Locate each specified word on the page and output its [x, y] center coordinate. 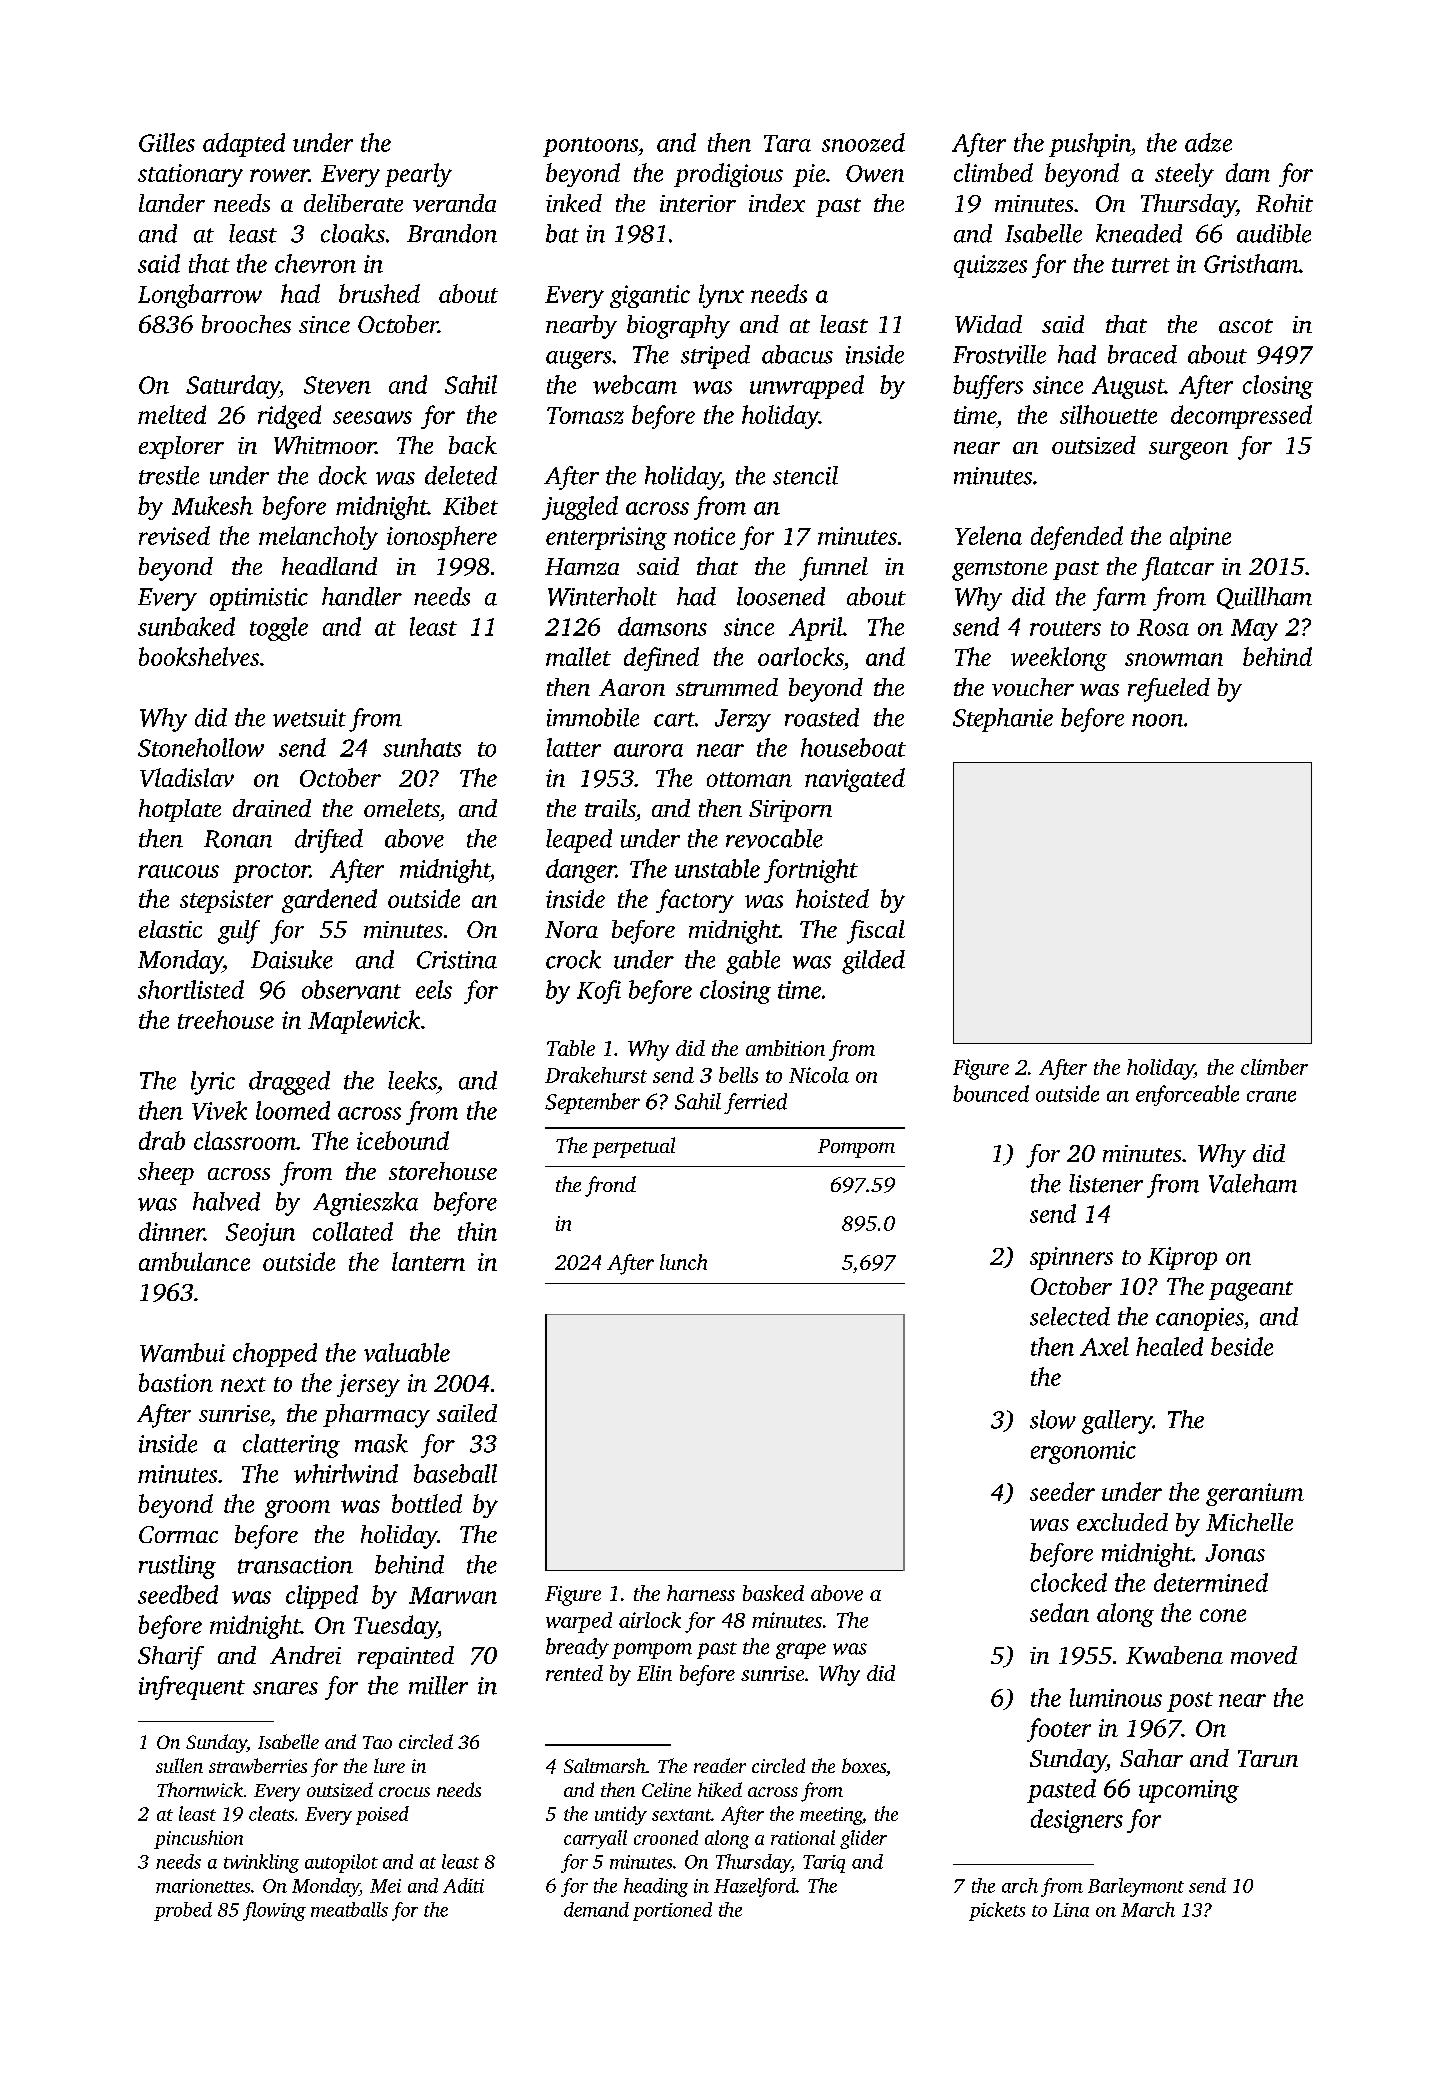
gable [753, 962]
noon [1157, 720]
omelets [401, 808]
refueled [1169, 690]
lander [172, 203]
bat [562, 233]
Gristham [1251, 263]
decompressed [1241, 417]
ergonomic [1083, 1452]
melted [172, 414]
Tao [377, 1742]
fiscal [876, 932]
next [243, 1384]
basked [773, 1593]
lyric [213, 1083]
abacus [797, 354]
